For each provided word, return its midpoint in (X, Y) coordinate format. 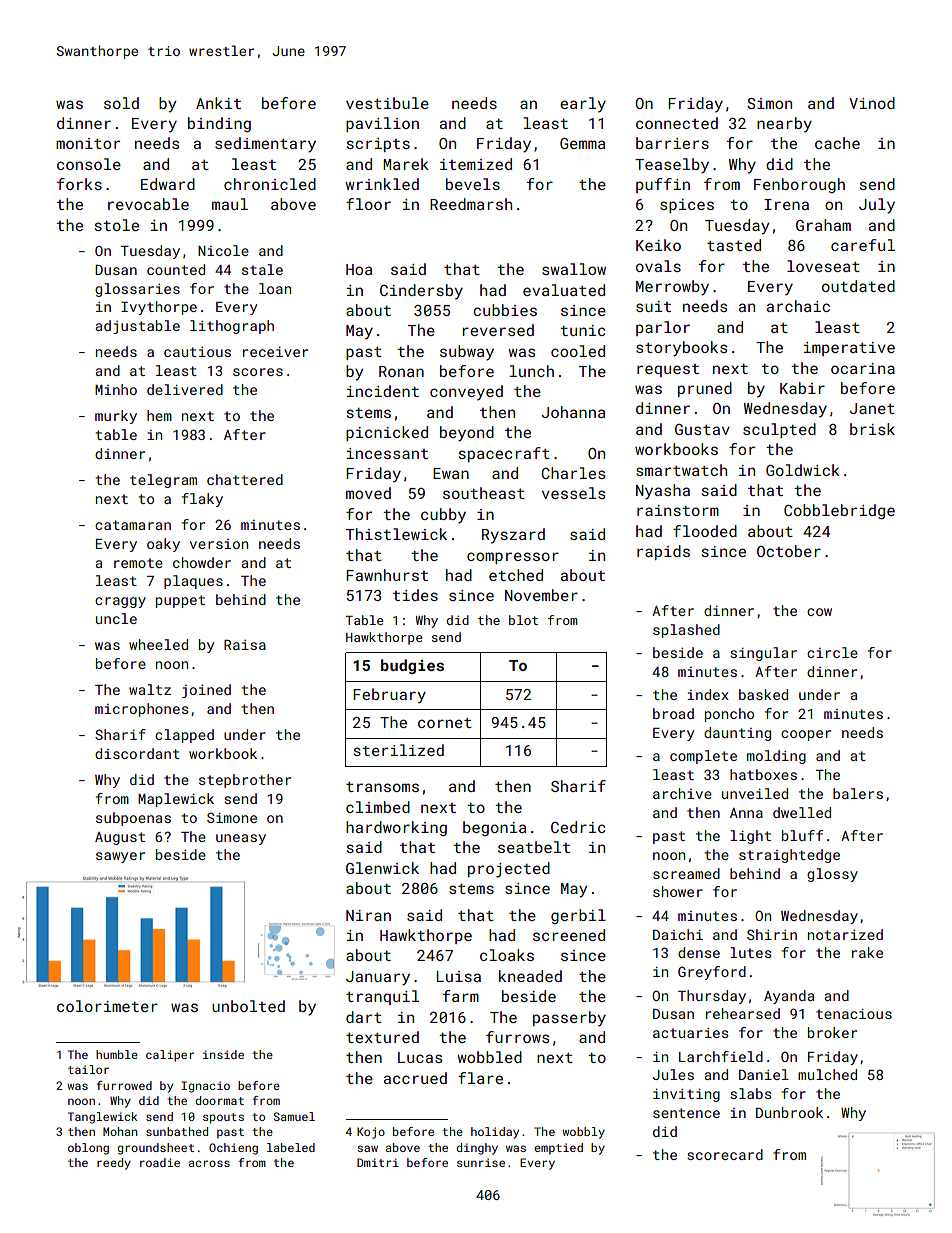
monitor (88, 143)
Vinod (872, 103)
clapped (184, 736)
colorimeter (107, 1006)
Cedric (578, 827)
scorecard (725, 1154)
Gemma (582, 143)
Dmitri (378, 1162)
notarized (845, 934)
